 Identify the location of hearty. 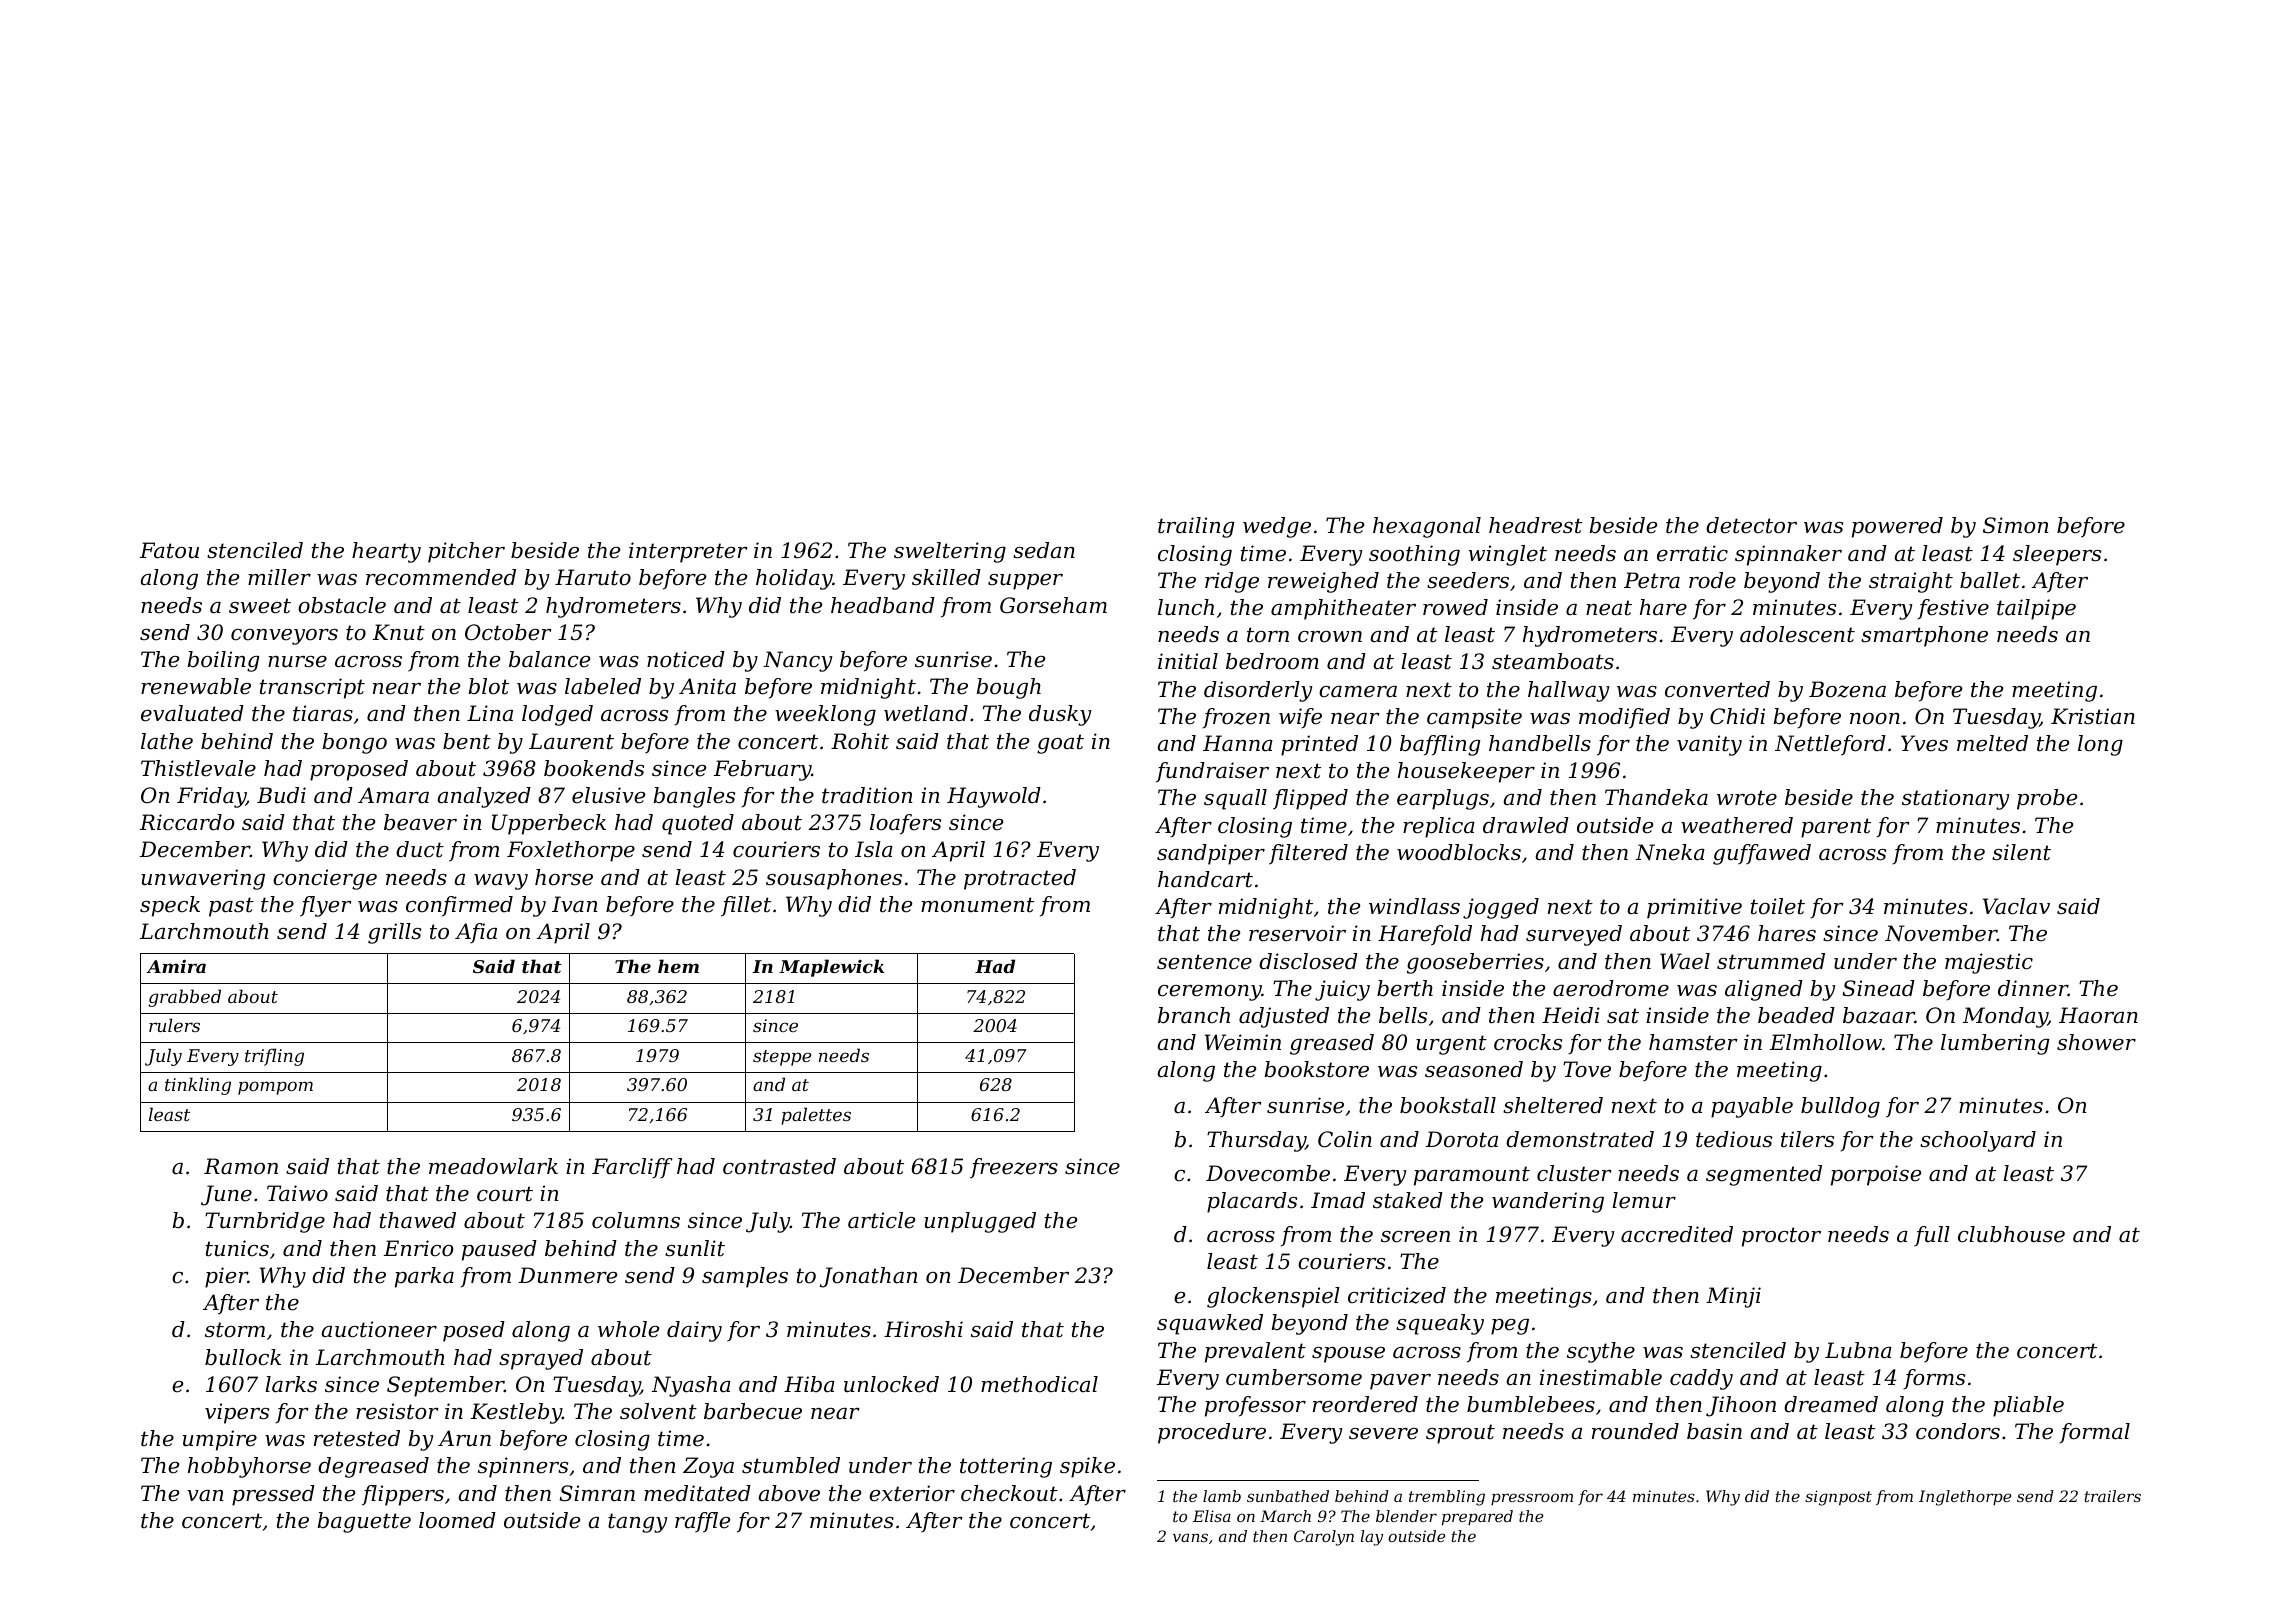
(386, 552).
